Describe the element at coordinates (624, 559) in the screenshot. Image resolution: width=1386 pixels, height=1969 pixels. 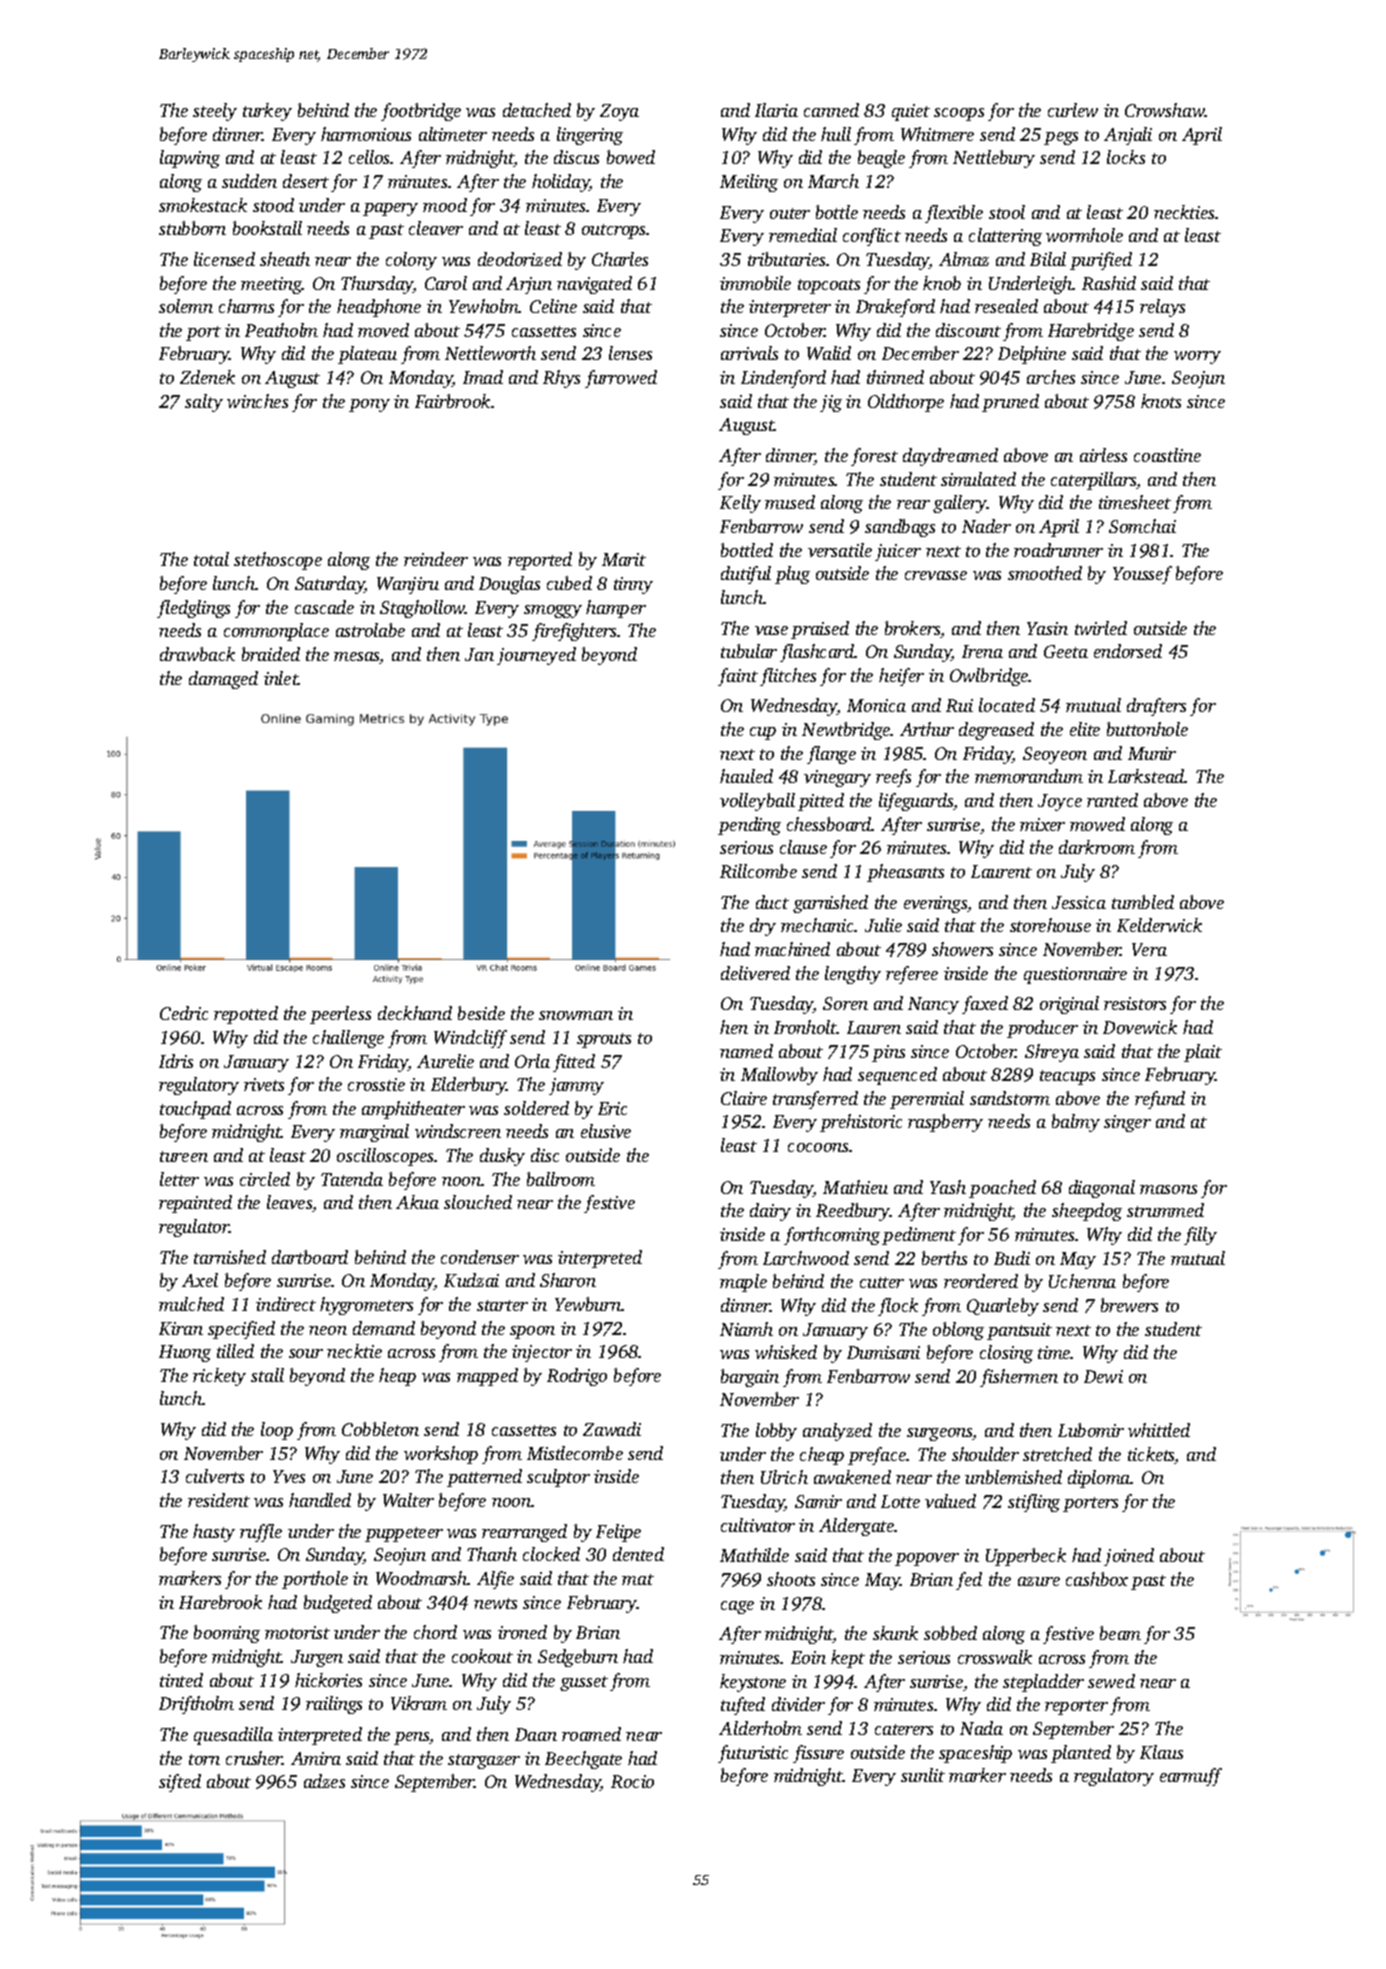
I see `Marit` at that location.
